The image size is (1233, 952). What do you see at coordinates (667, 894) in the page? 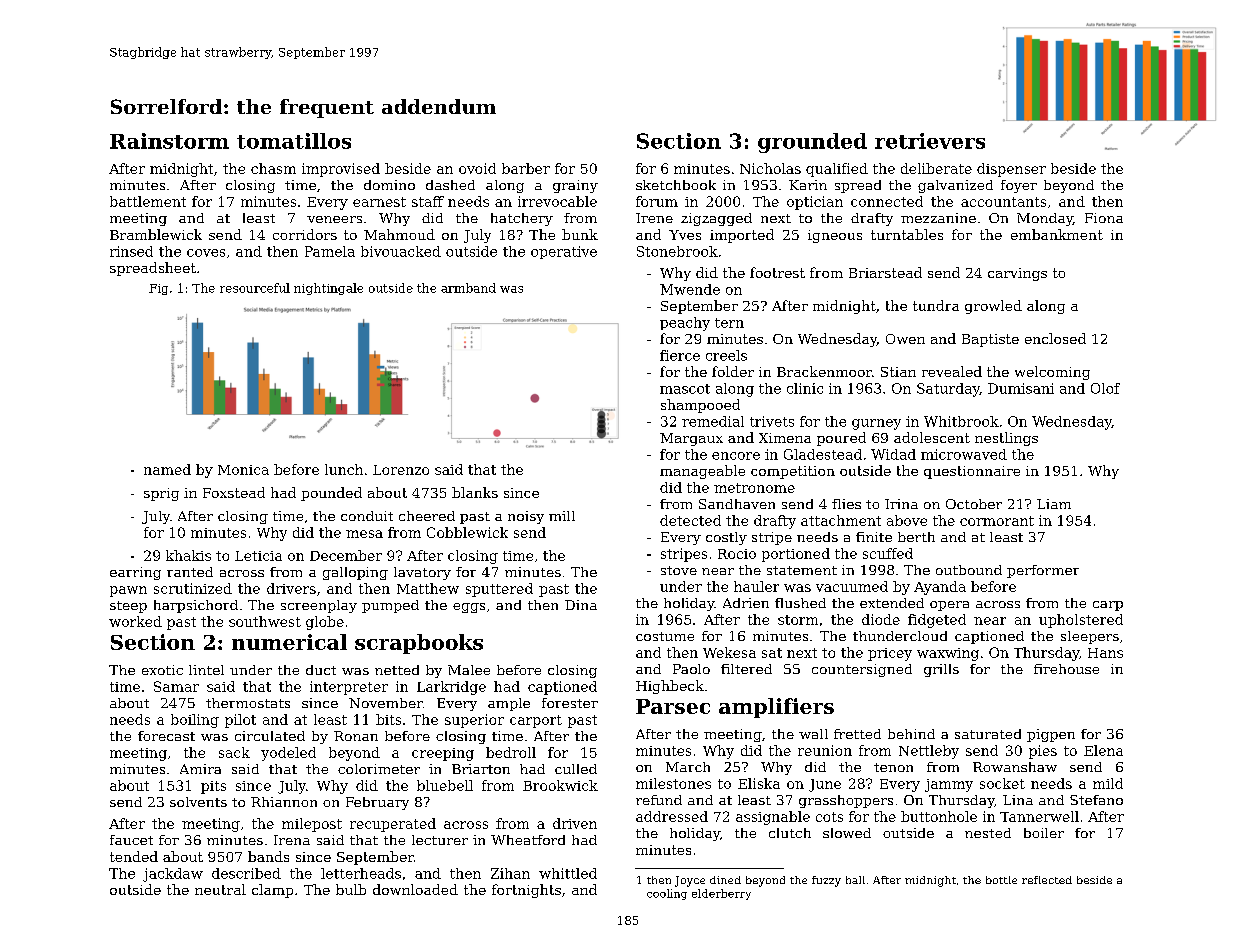
I see `cooling` at bounding box center [667, 894].
